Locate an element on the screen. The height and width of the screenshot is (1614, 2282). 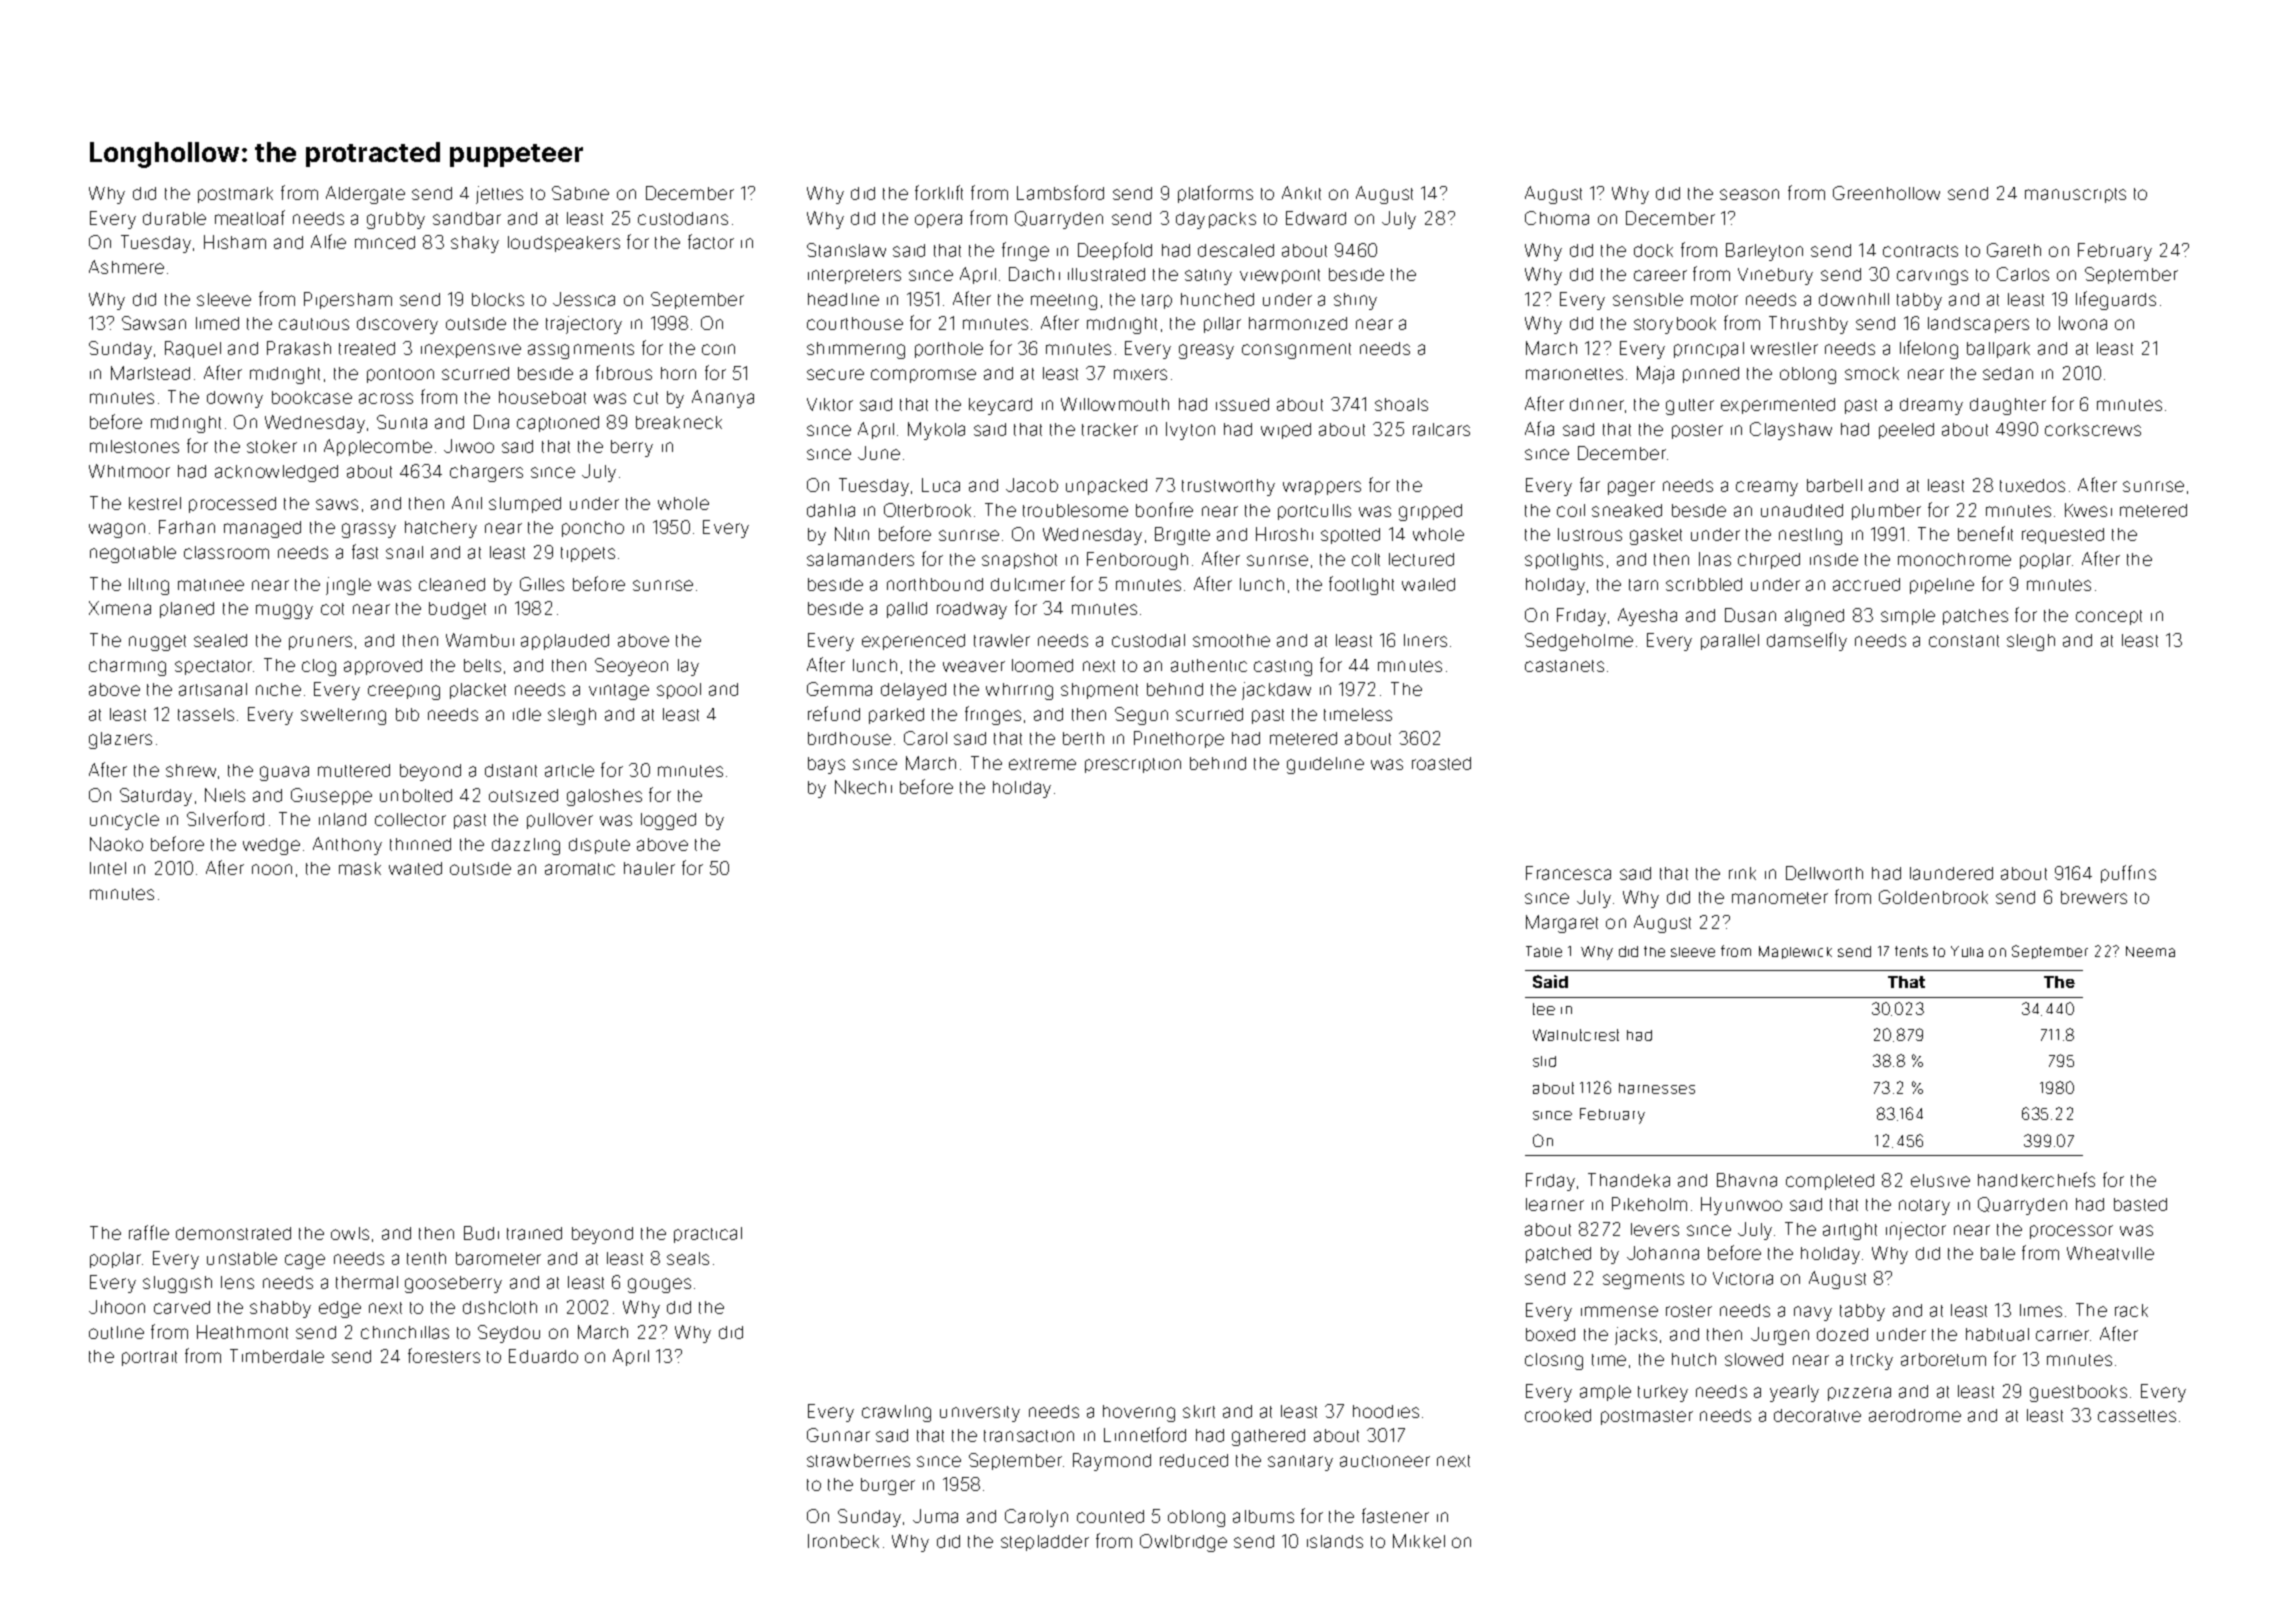
Ankit is located at coordinates (1301, 193).
